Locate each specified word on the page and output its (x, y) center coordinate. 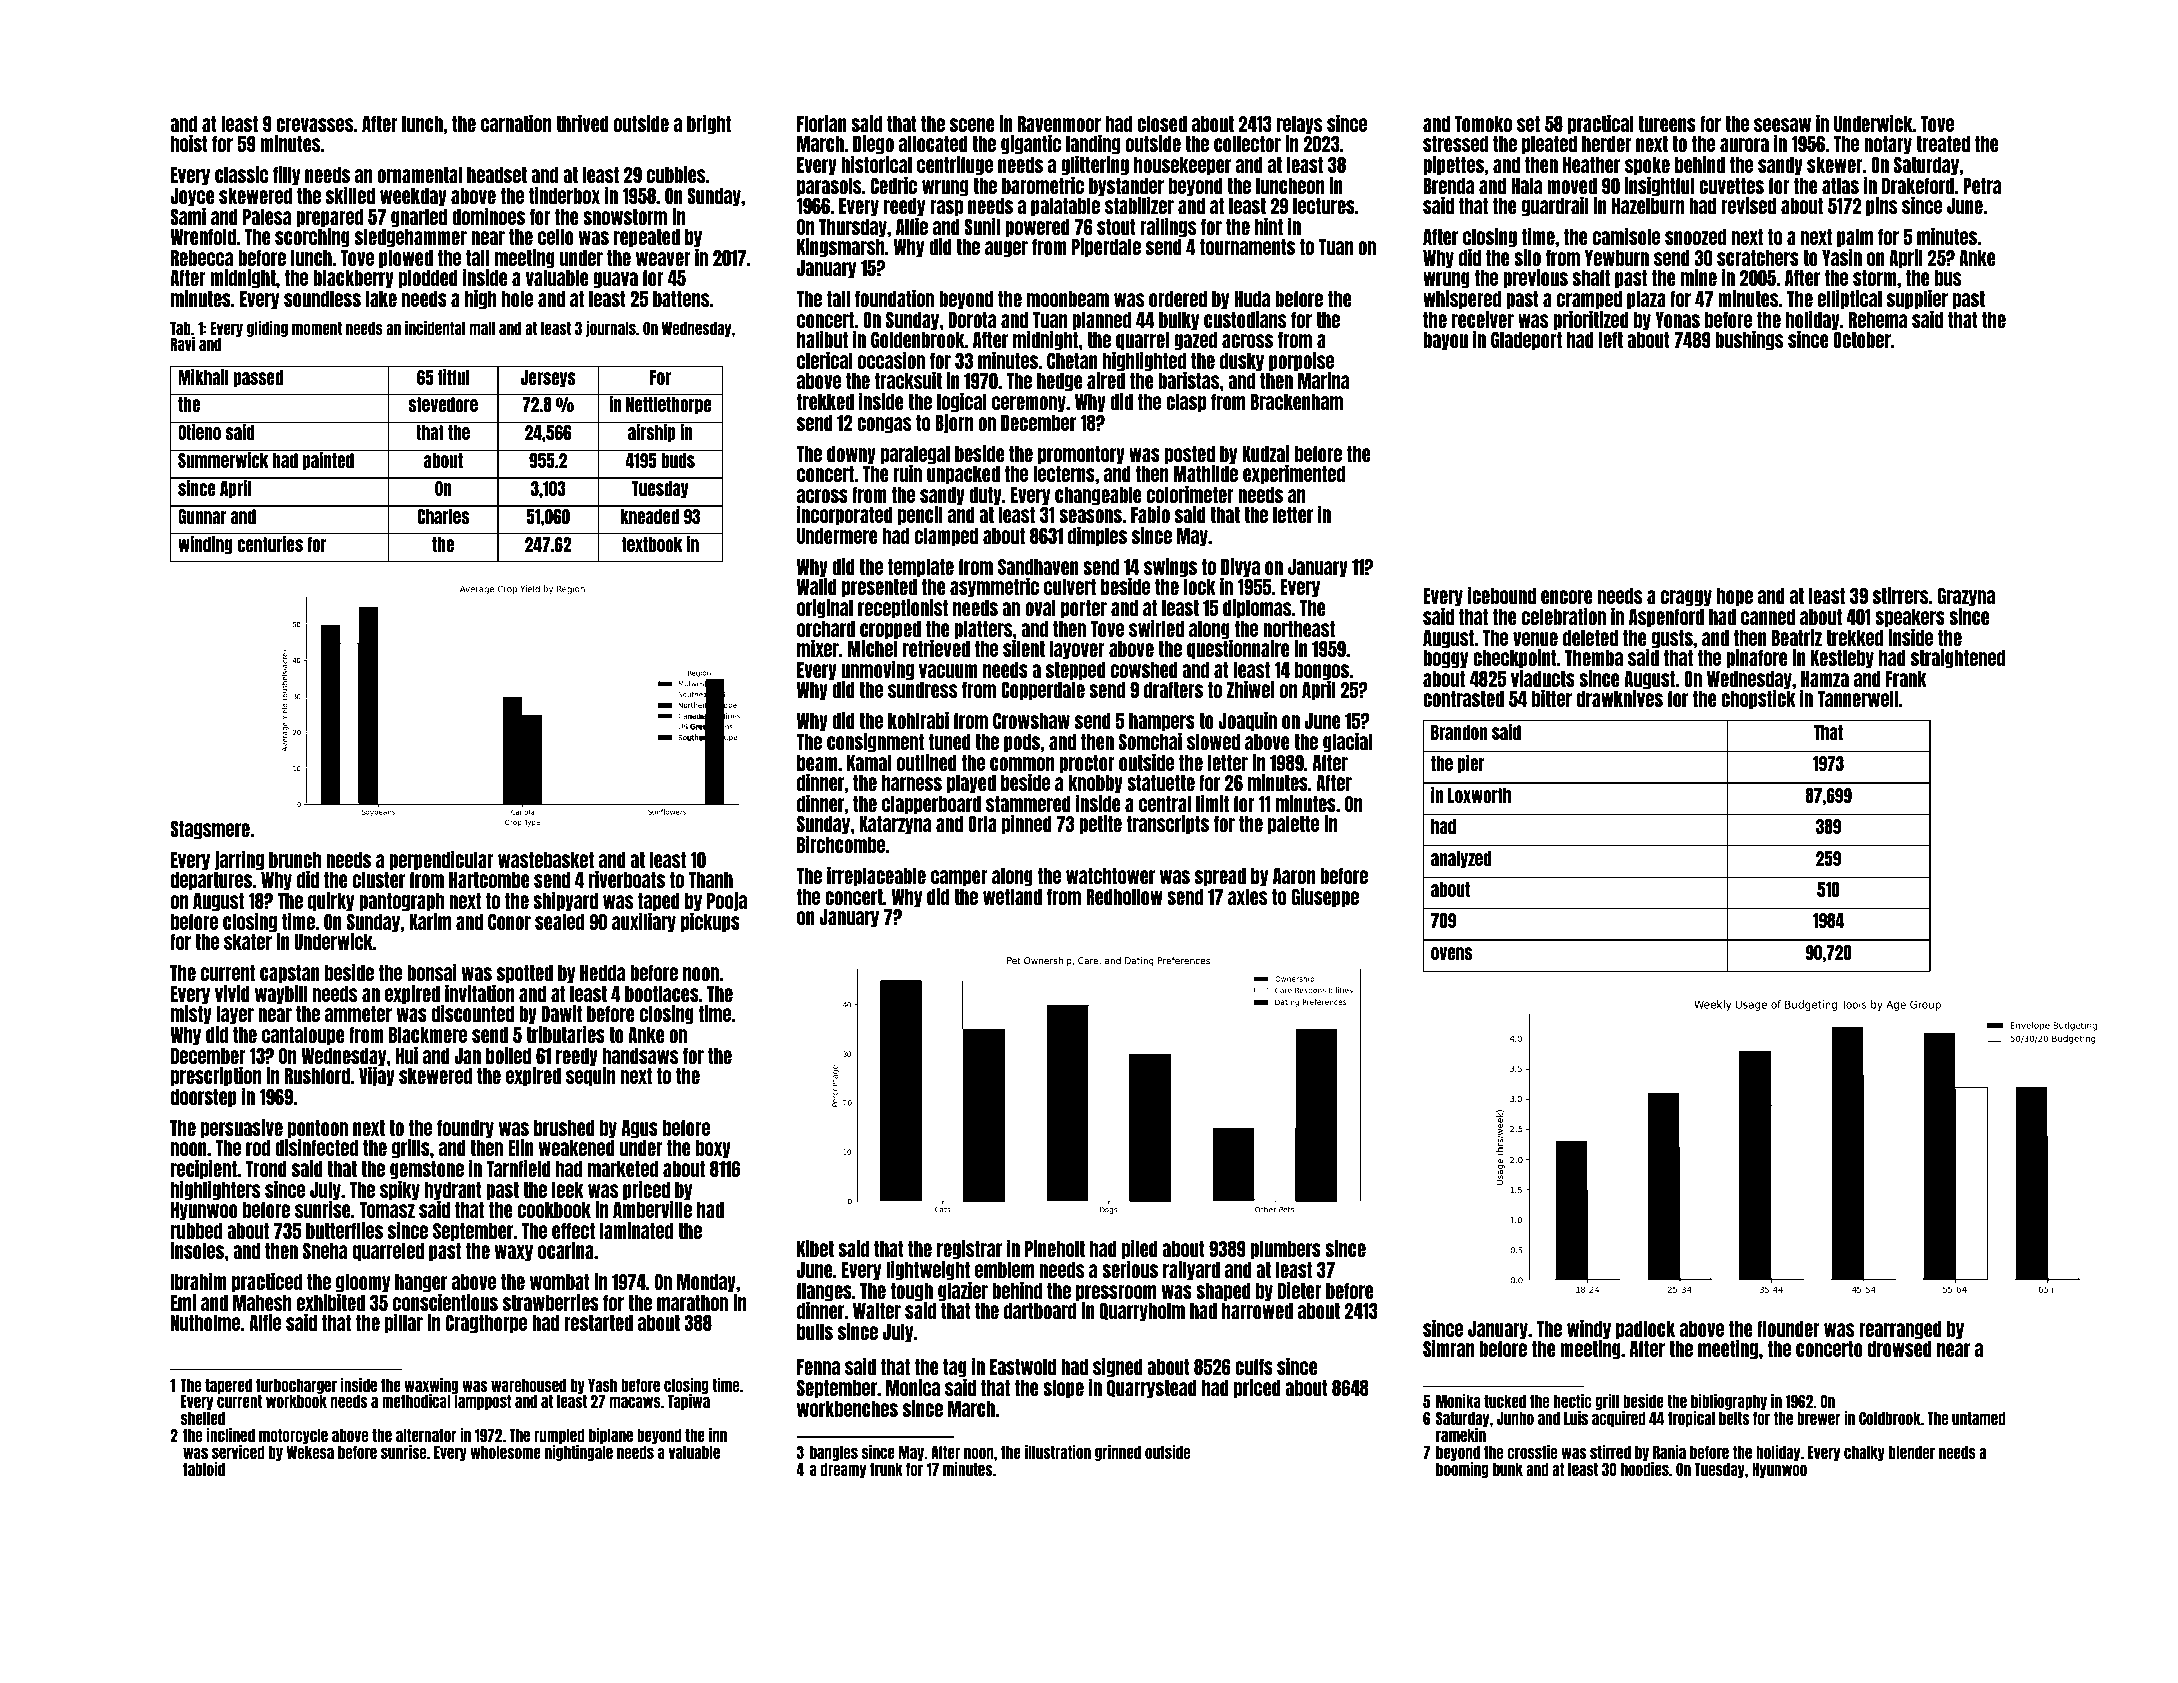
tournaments (1247, 247)
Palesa (267, 217)
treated (1943, 144)
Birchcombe (841, 844)
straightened (1958, 659)
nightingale (579, 1453)
